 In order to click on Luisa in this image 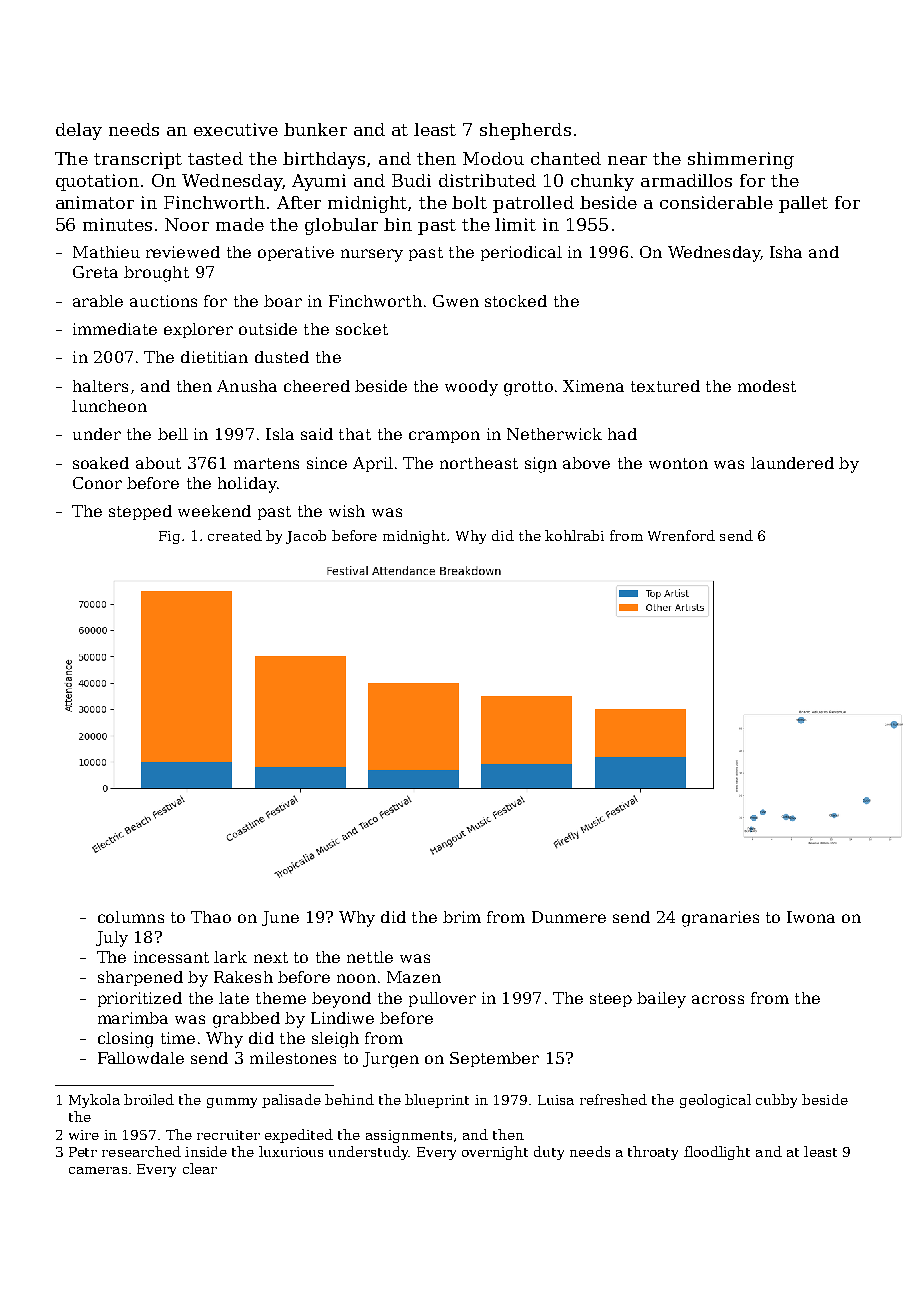, I will do `click(556, 1100)`.
